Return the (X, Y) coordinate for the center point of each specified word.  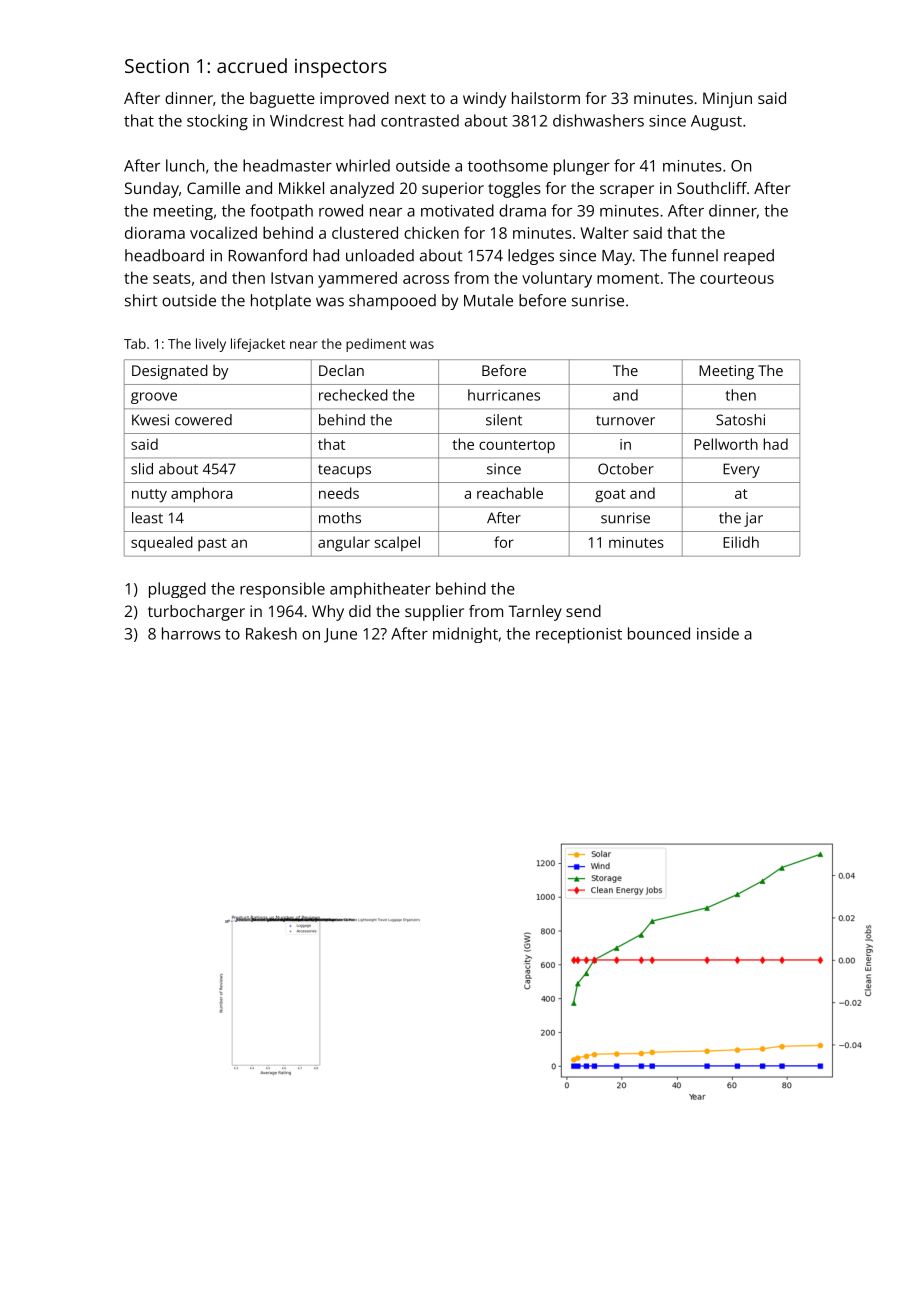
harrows (191, 633)
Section (157, 66)
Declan (341, 370)
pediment (376, 345)
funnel (694, 255)
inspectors (341, 68)
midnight (465, 635)
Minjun (727, 100)
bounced (659, 633)
